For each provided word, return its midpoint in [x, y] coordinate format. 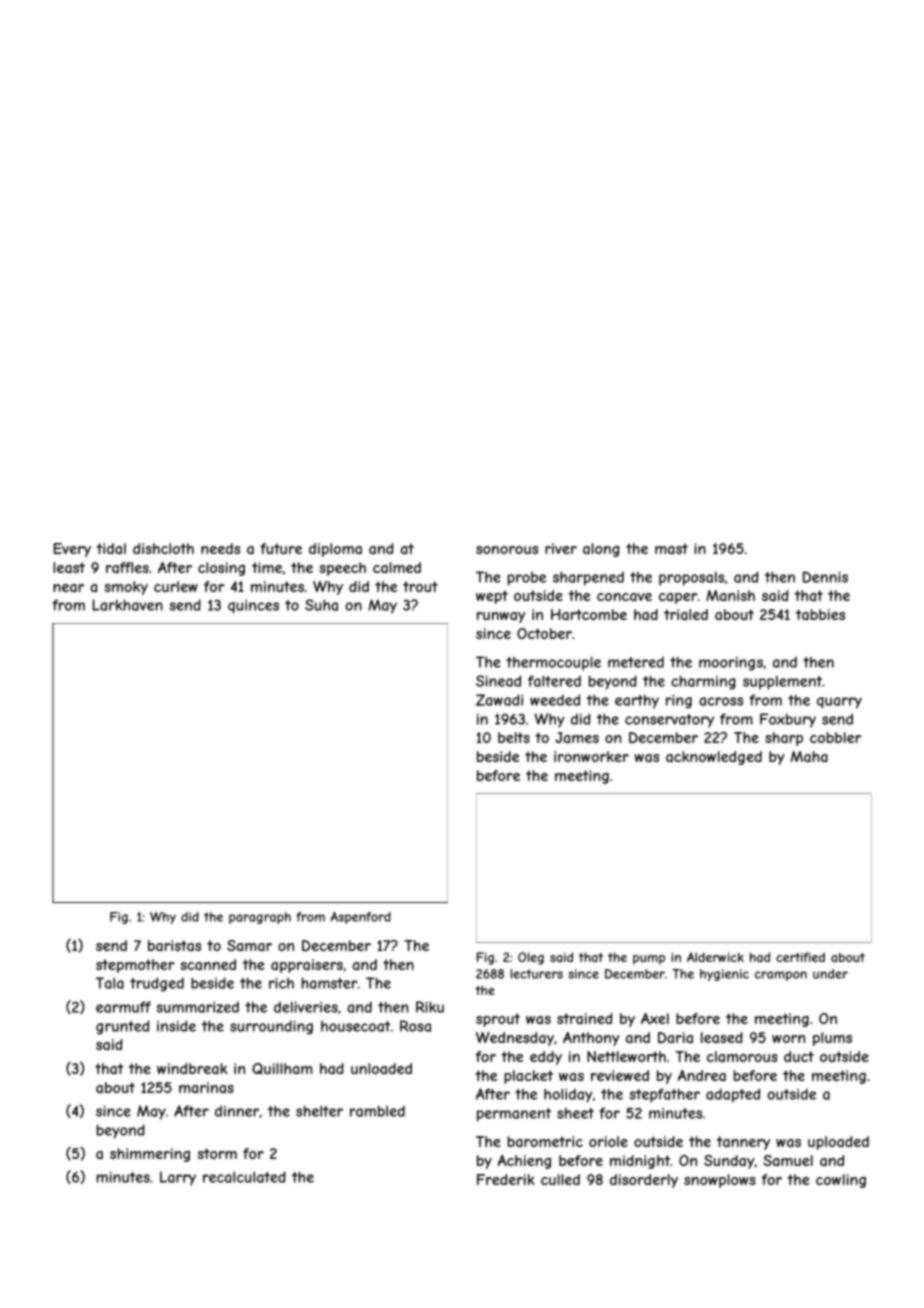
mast [671, 548]
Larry [178, 1178]
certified [800, 957]
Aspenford [360, 918]
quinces [253, 606]
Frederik [506, 1179]
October [544, 633]
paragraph [260, 918]
